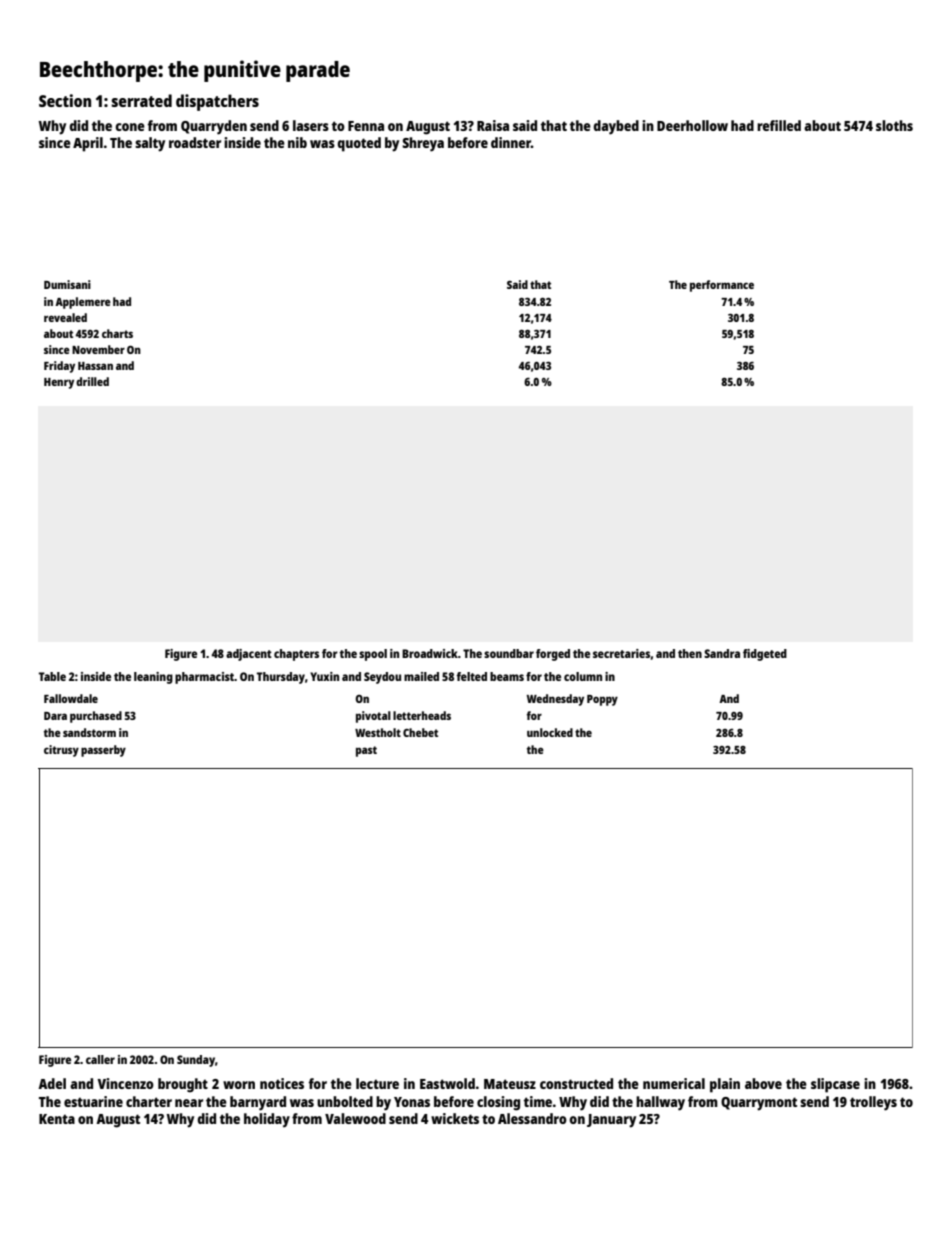  What do you see at coordinates (765, 655) in the document?
I see `fidgeted` at bounding box center [765, 655].
